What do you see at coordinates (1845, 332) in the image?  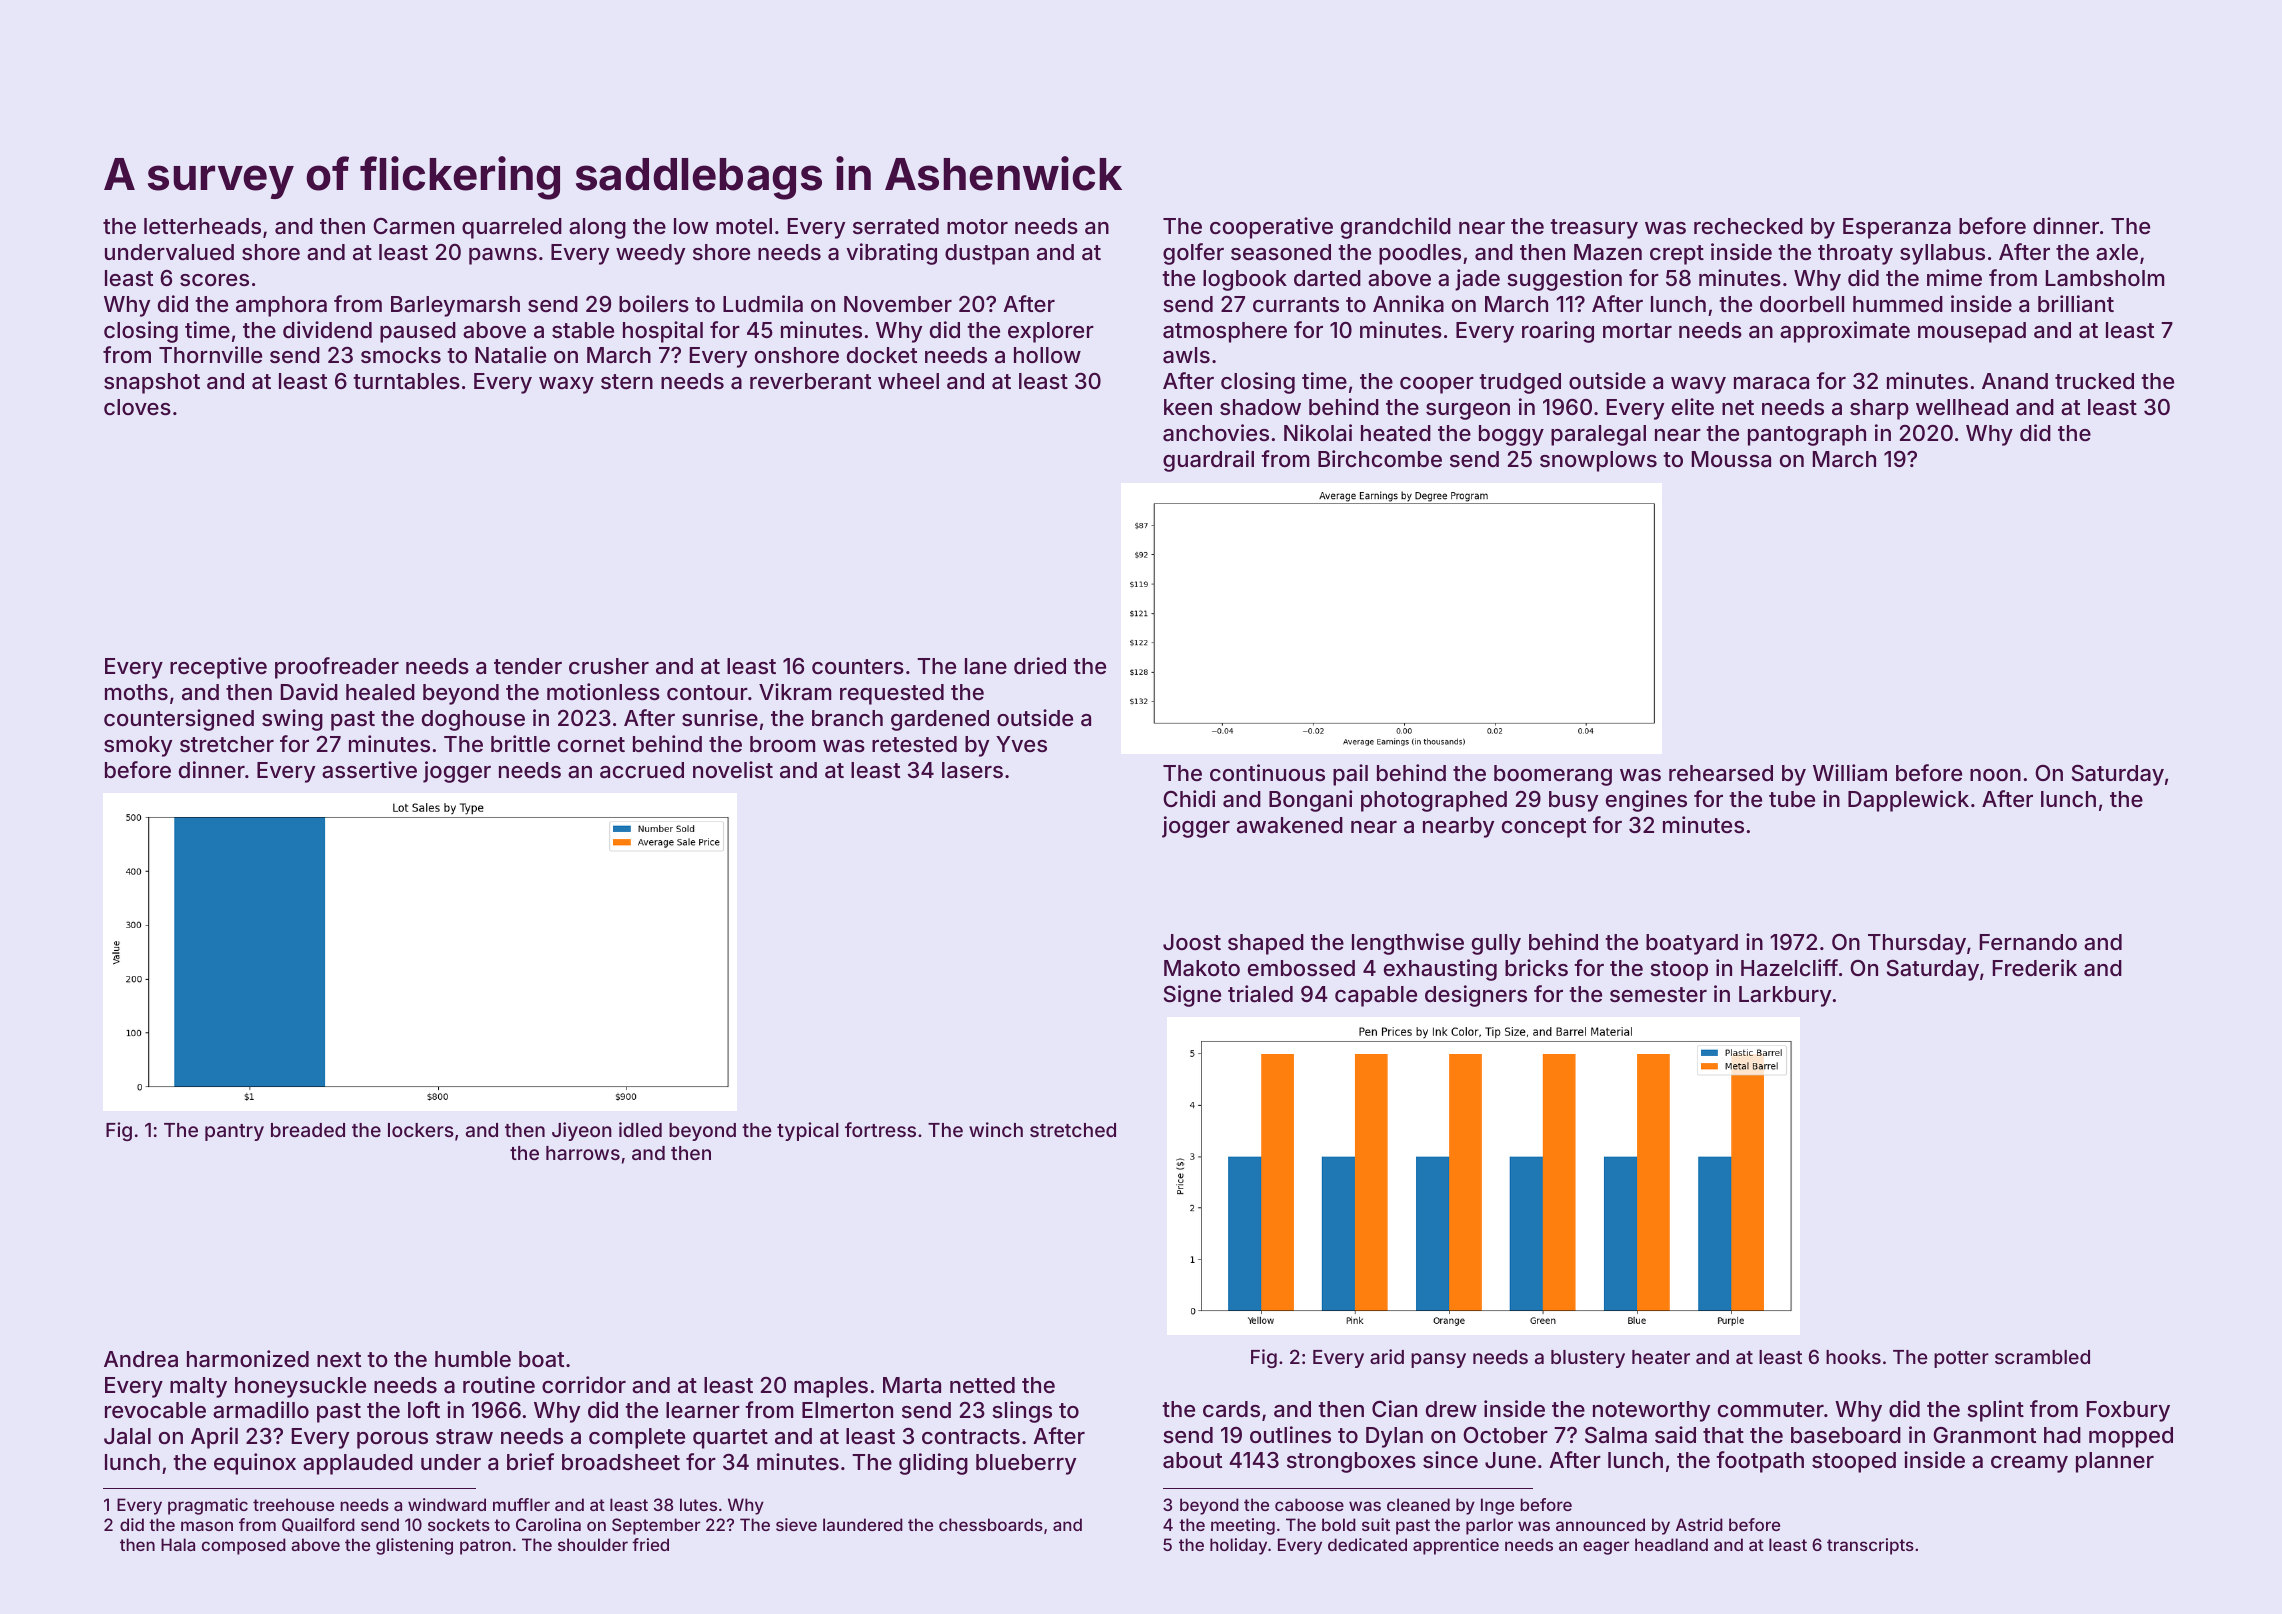 I see `approximate` at bounding box center [1845, 332].
